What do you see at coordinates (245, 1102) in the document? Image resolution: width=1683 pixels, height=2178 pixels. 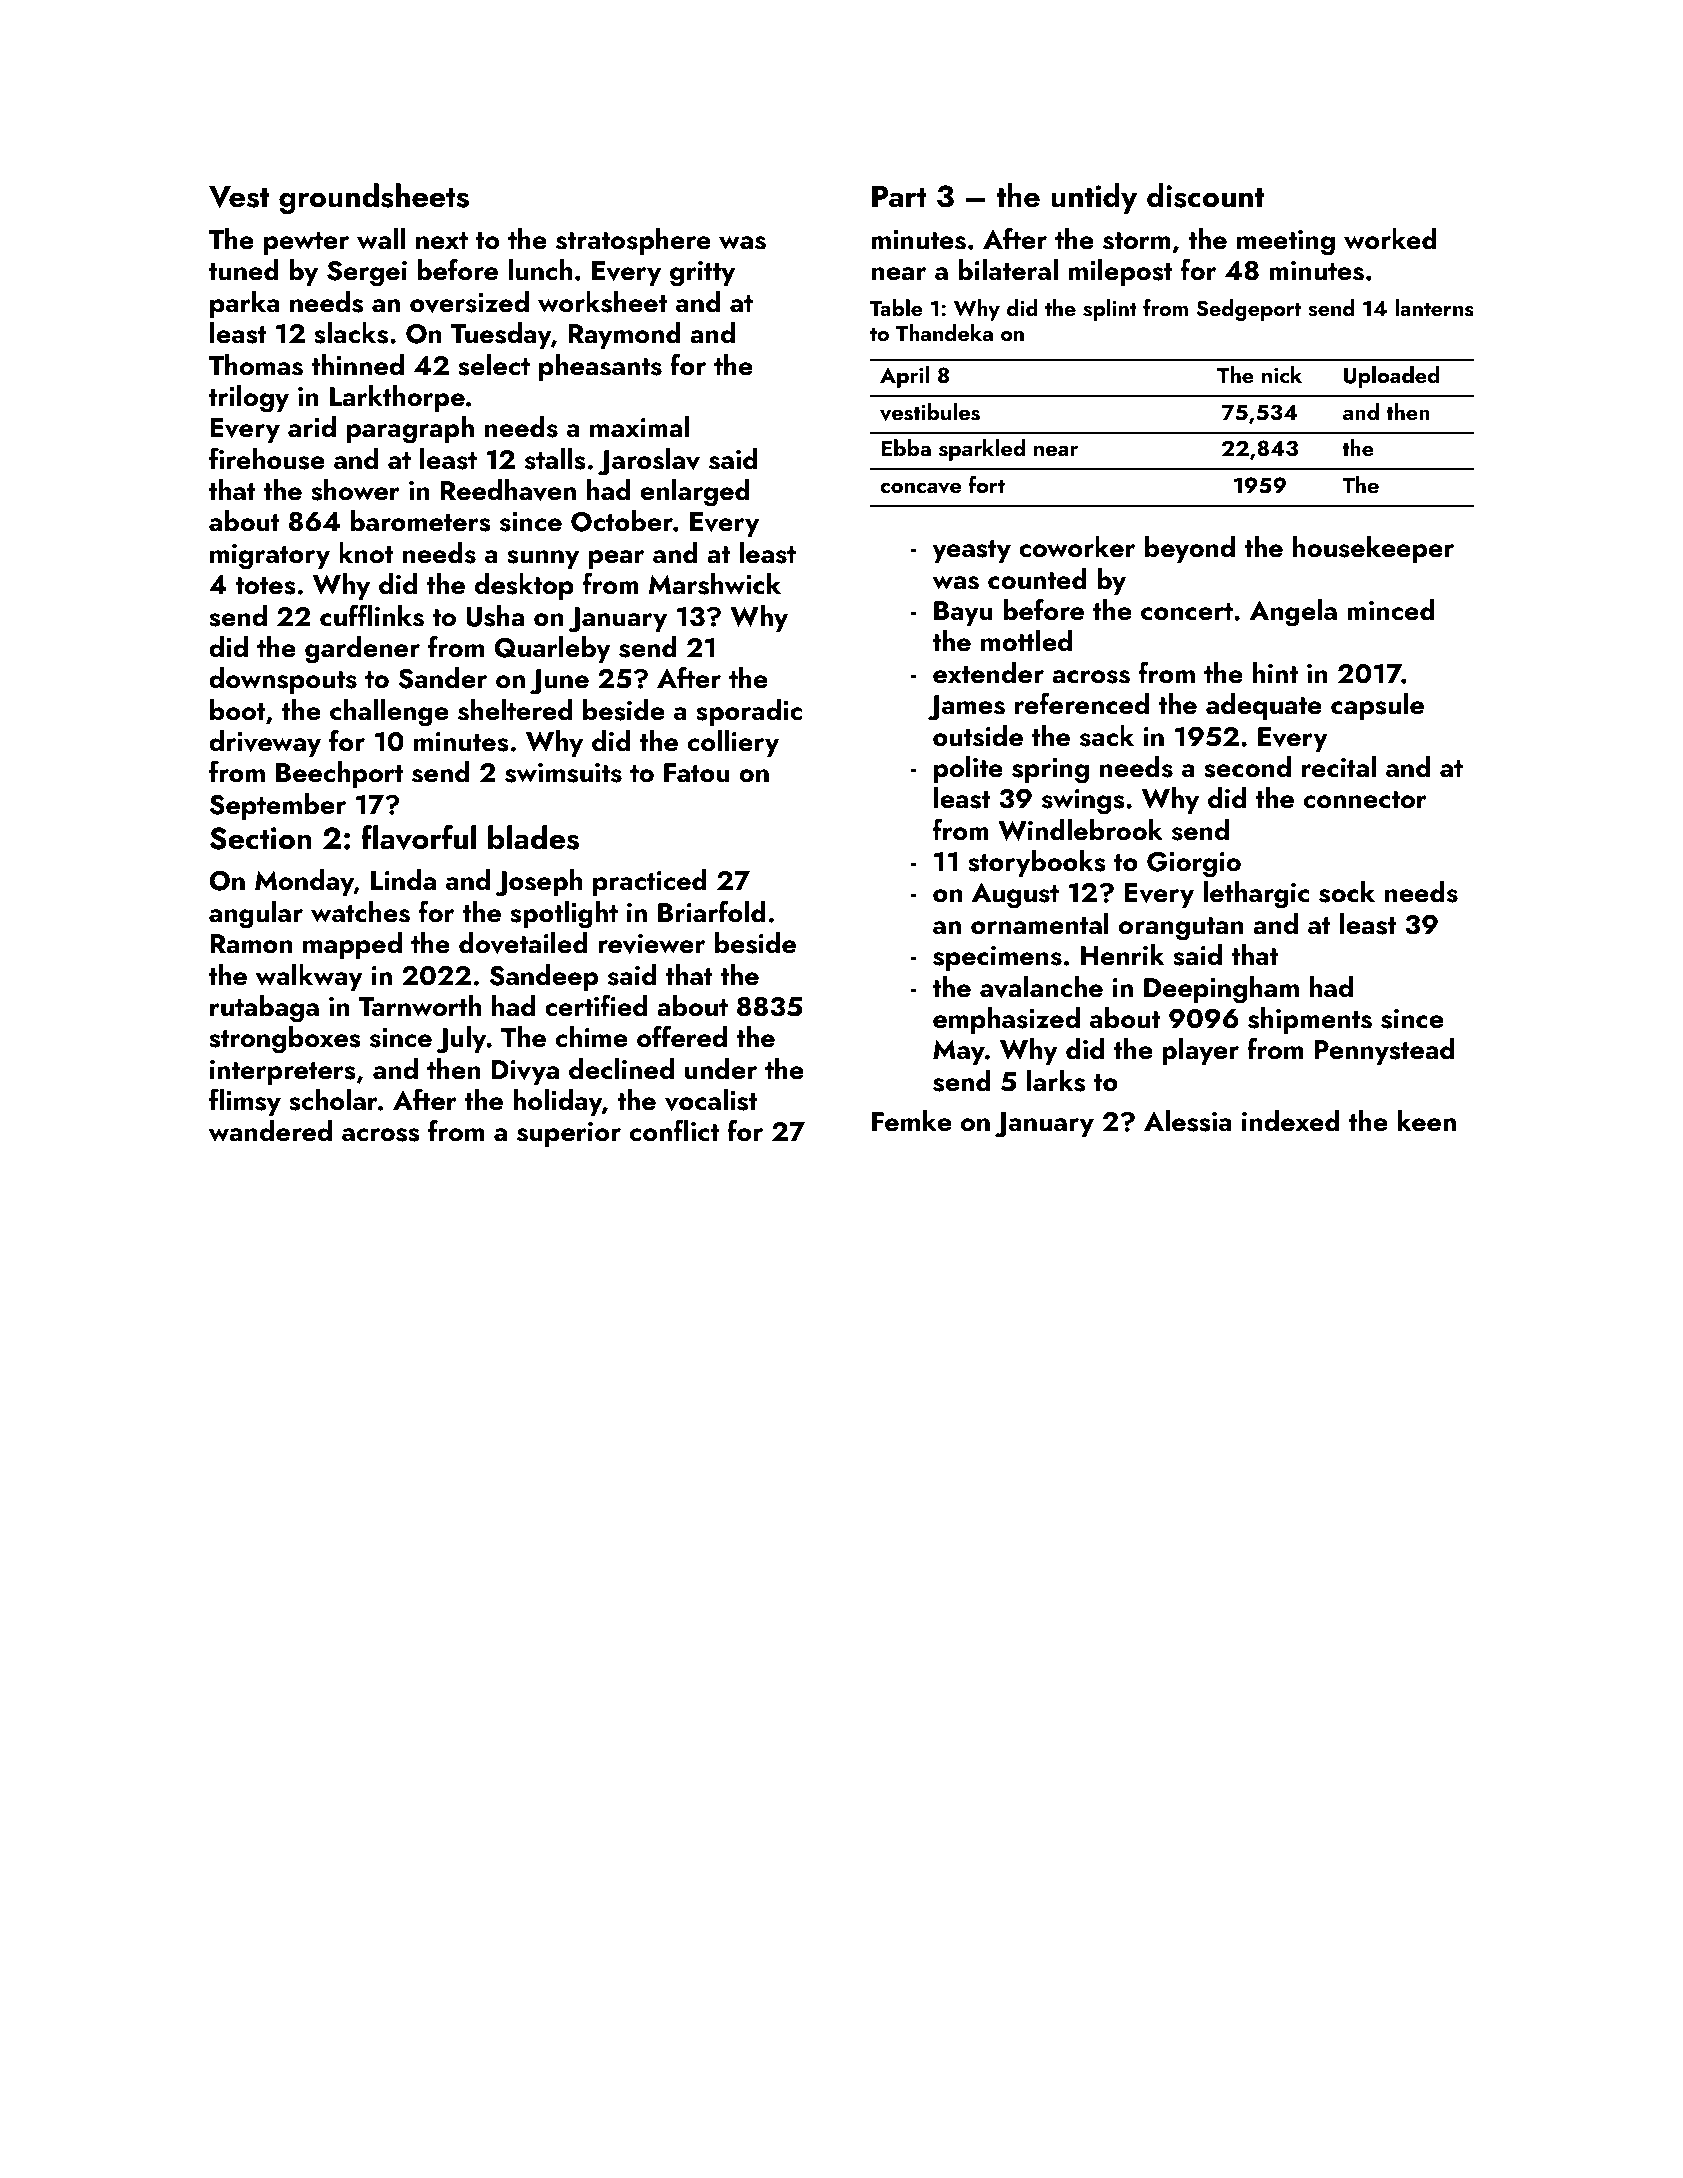 I see `flimsy` at bounding box center [245, 1102].
